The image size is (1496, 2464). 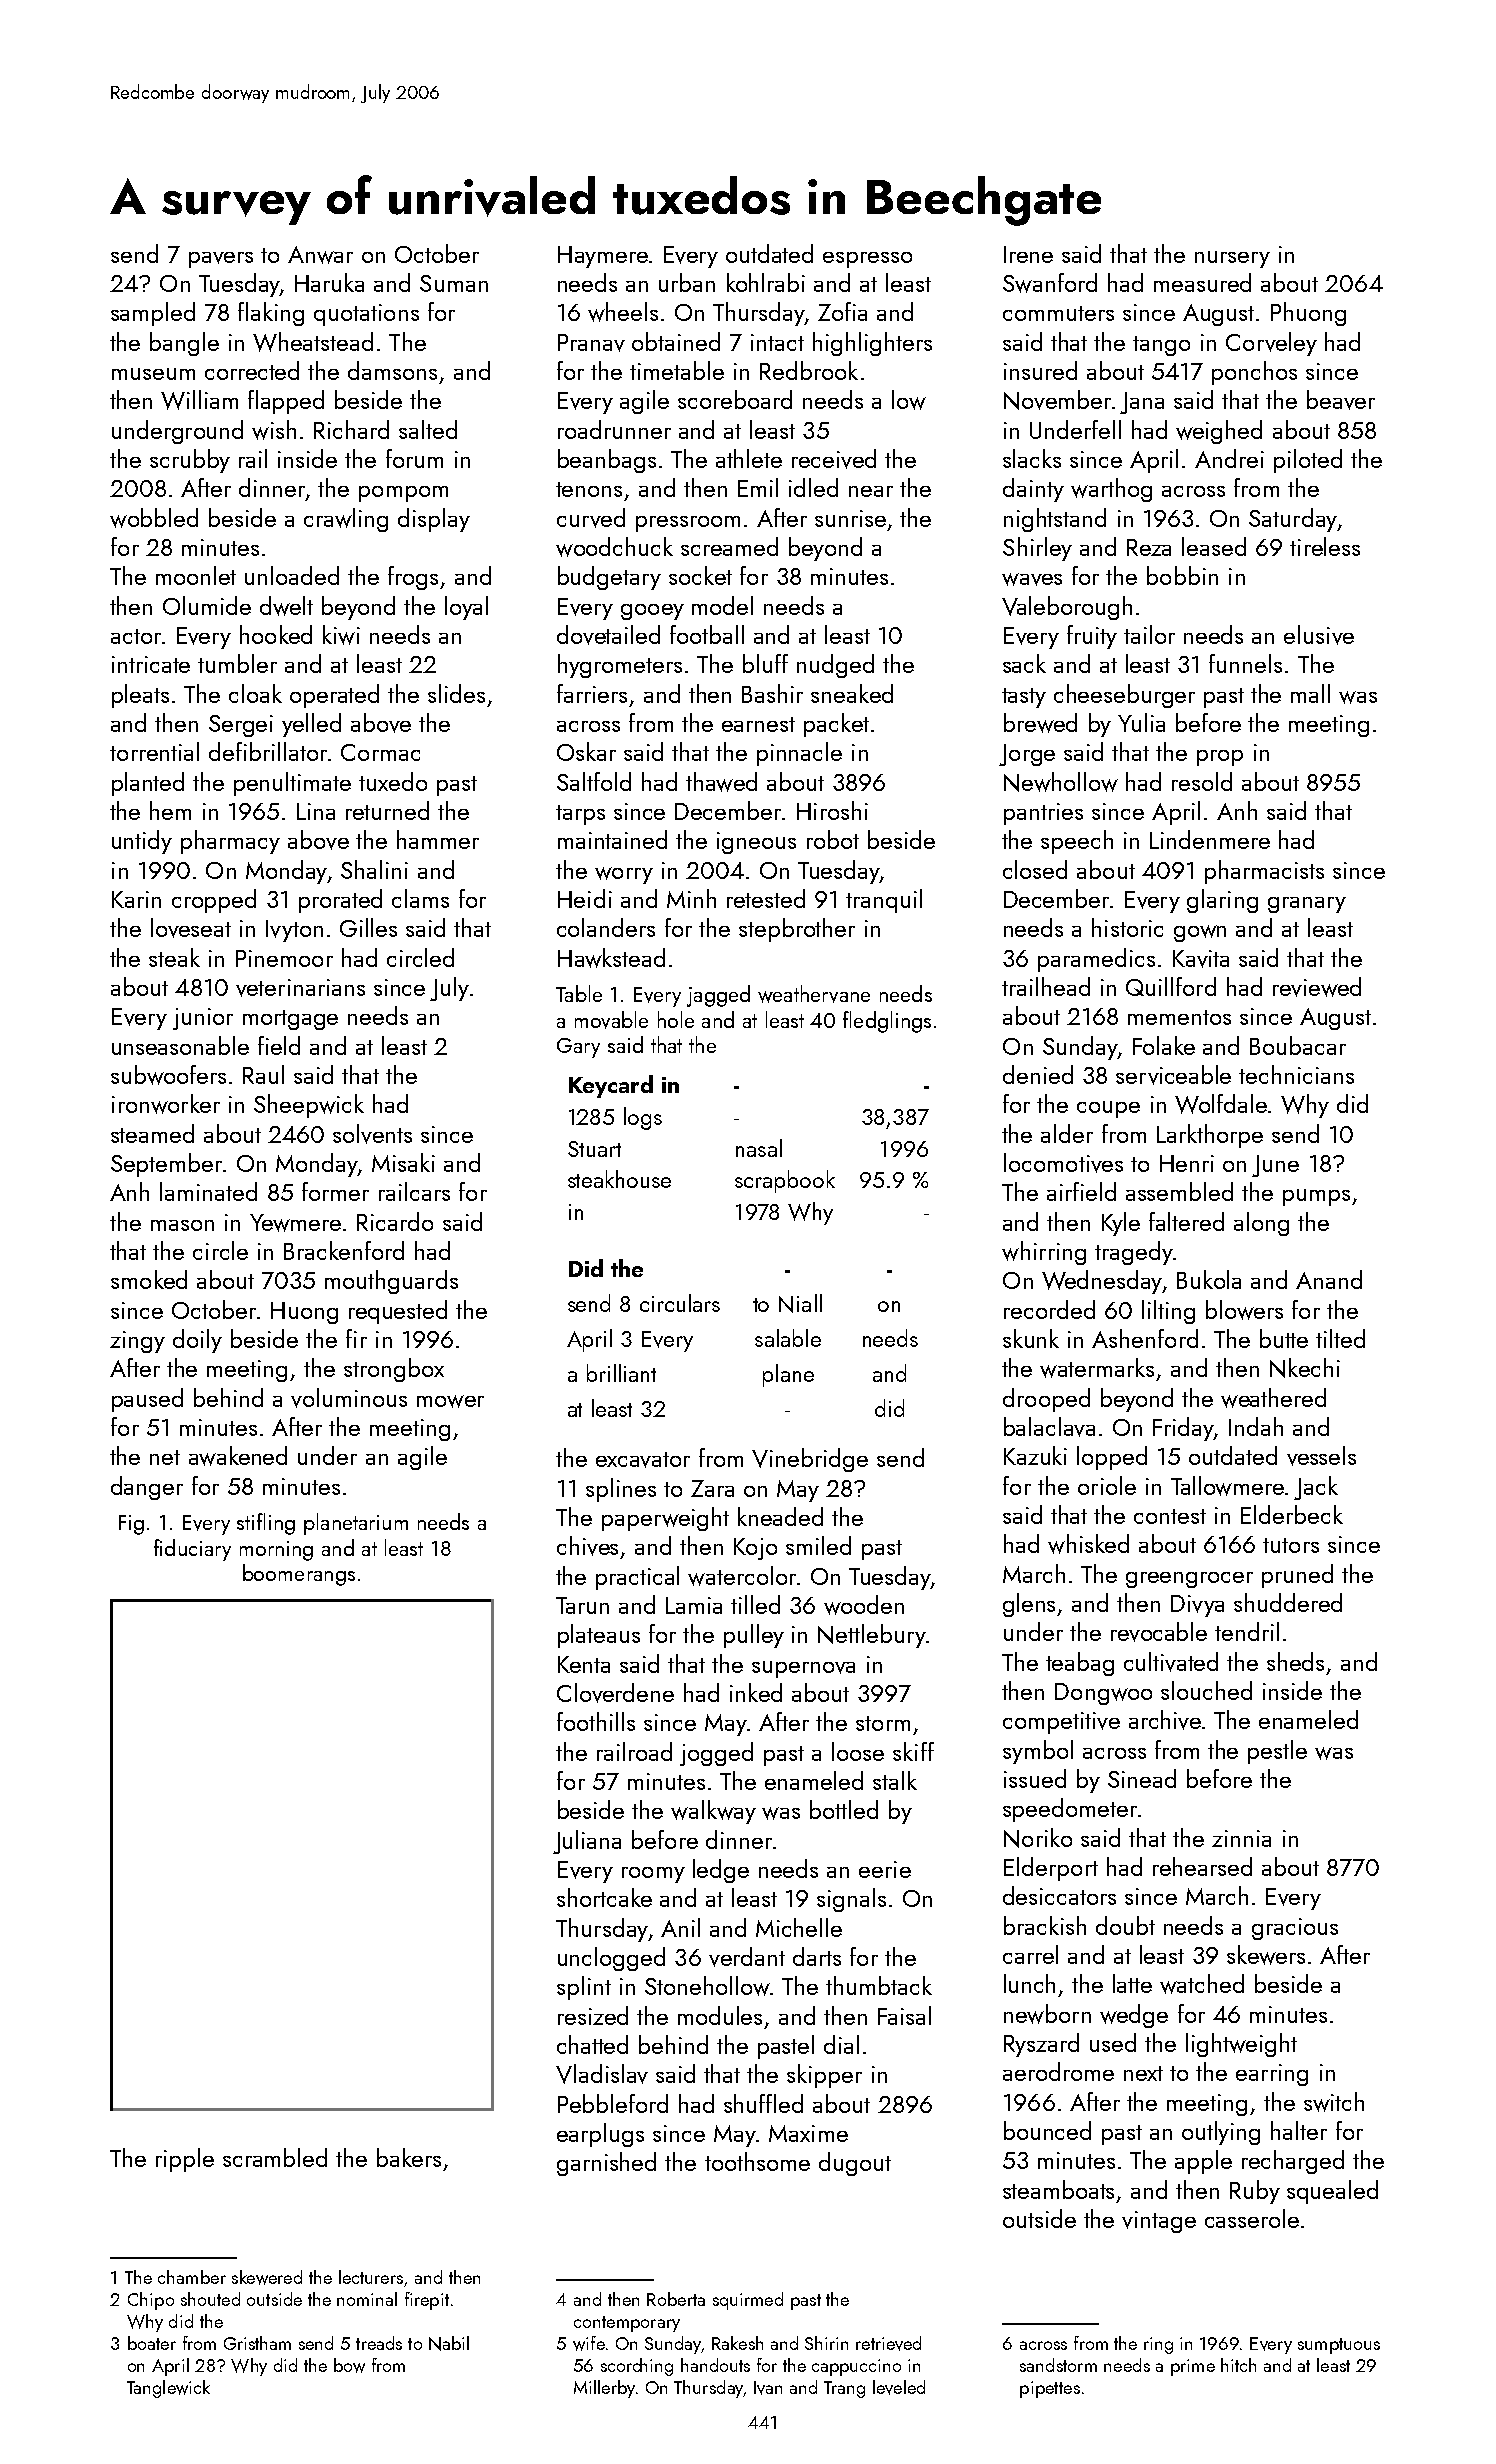 I want to click on Zara, so click(x=712, y=1488).
